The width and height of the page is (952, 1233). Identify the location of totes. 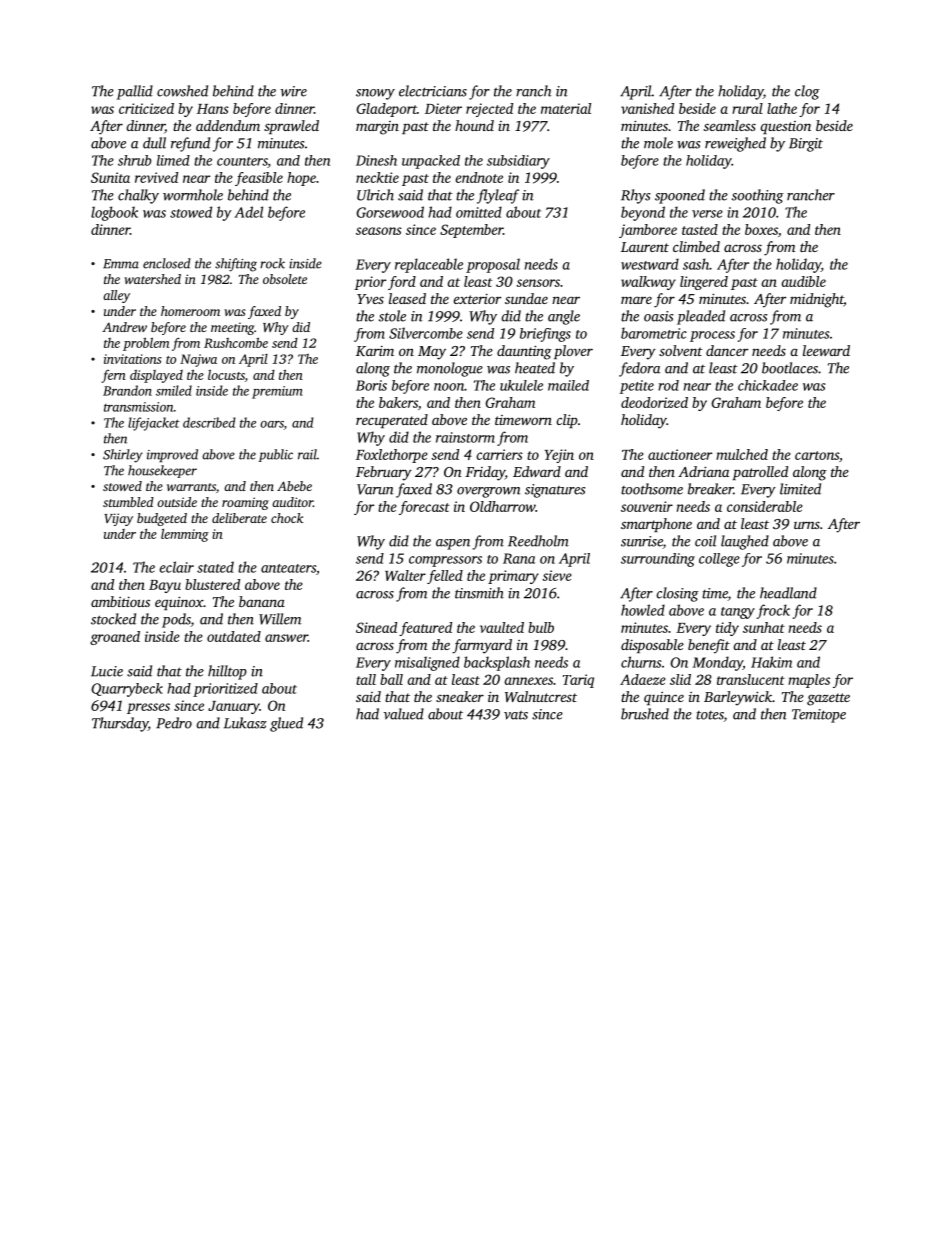
(710, 716).
